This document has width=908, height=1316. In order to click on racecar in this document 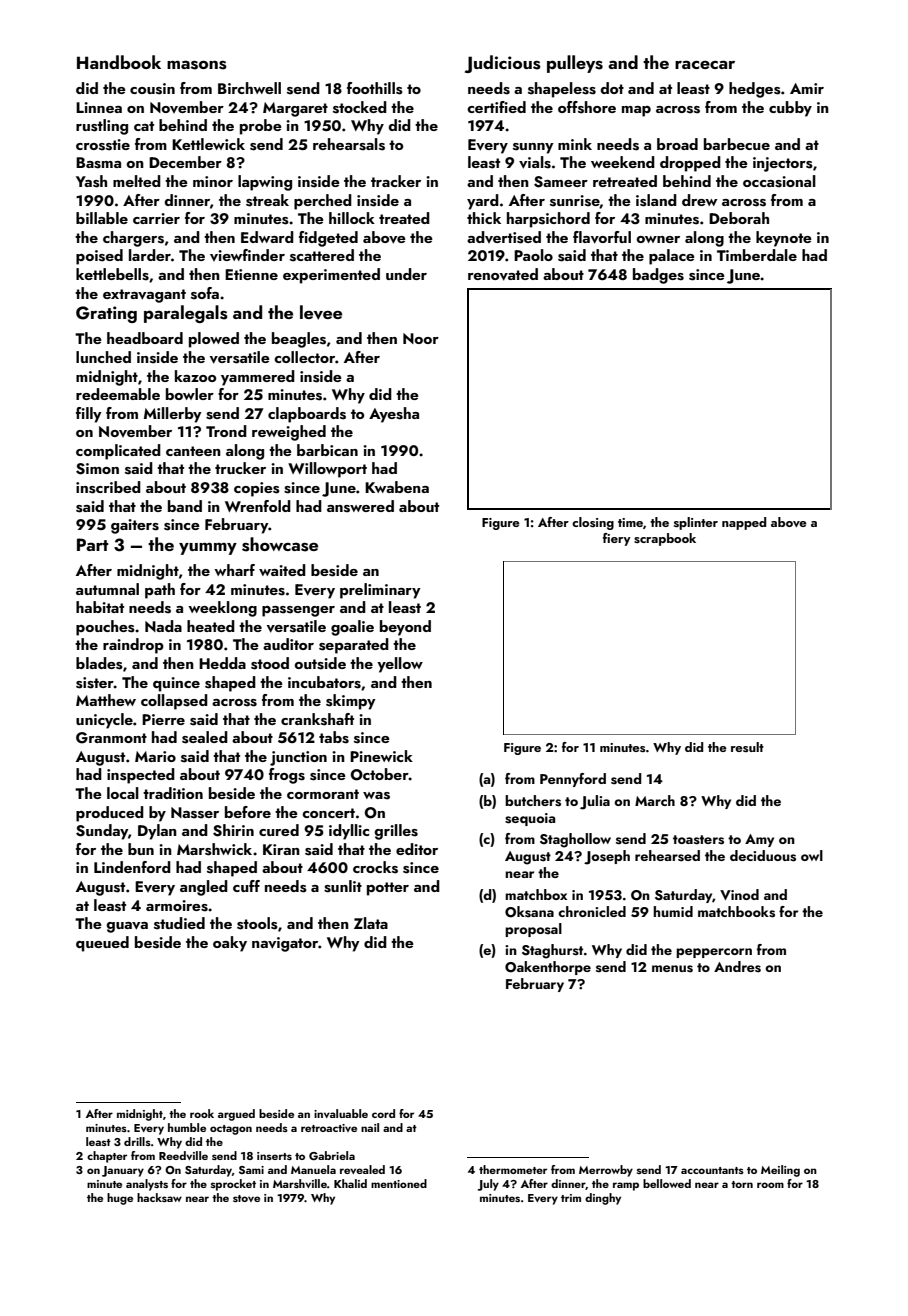, I will do `click(705, 64)`.
